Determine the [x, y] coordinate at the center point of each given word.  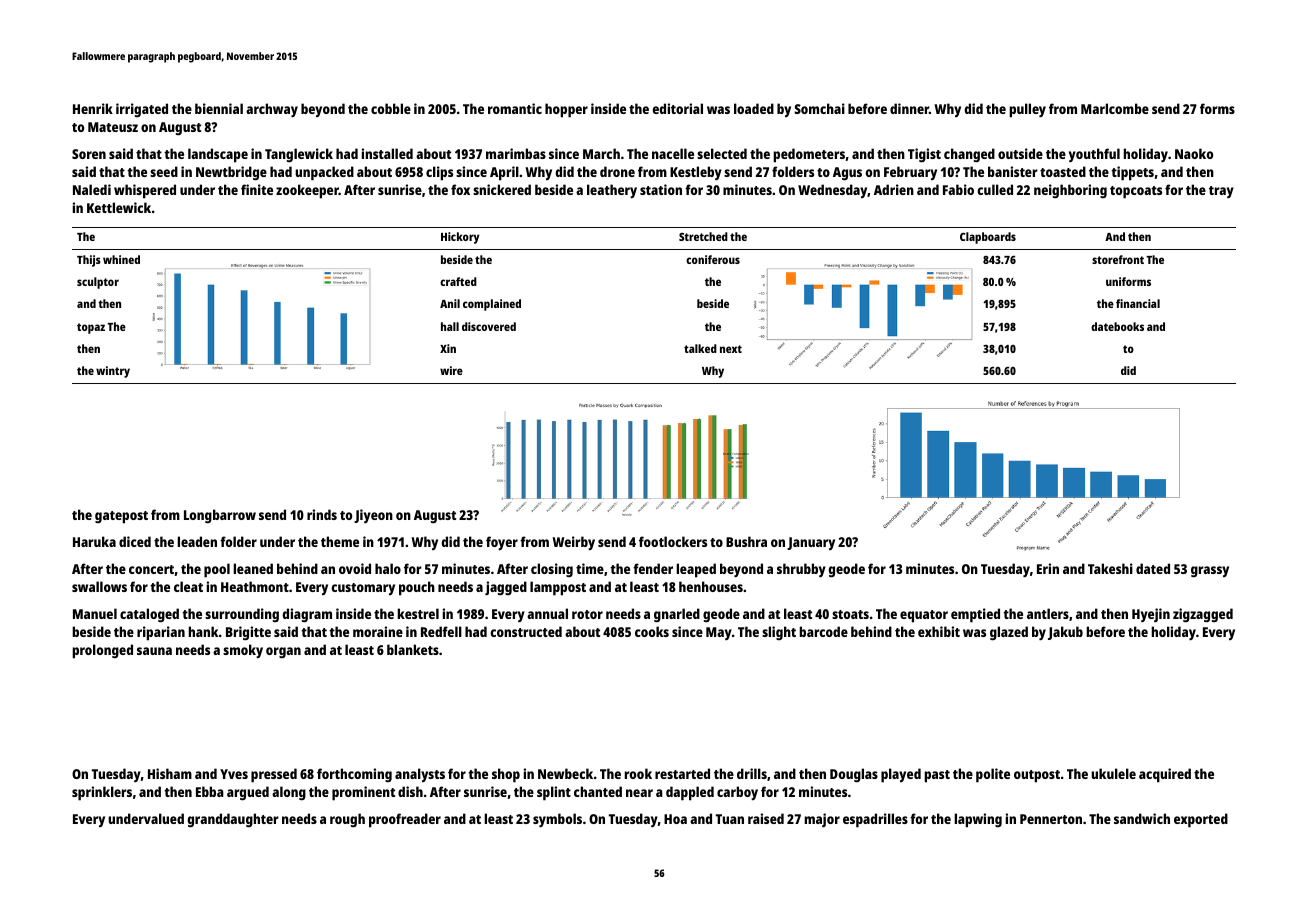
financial [1138, 303]
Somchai [819, 108]
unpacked [324, 173]
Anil [450, 303]
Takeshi [1110, 568]
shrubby [801, 570]
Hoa [675, 819]
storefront [1118, 259]
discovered [489, 326]
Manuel [95, 613]
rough [347, 820]
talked [700, 348]
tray [1221, 192]
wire [451, 370]
